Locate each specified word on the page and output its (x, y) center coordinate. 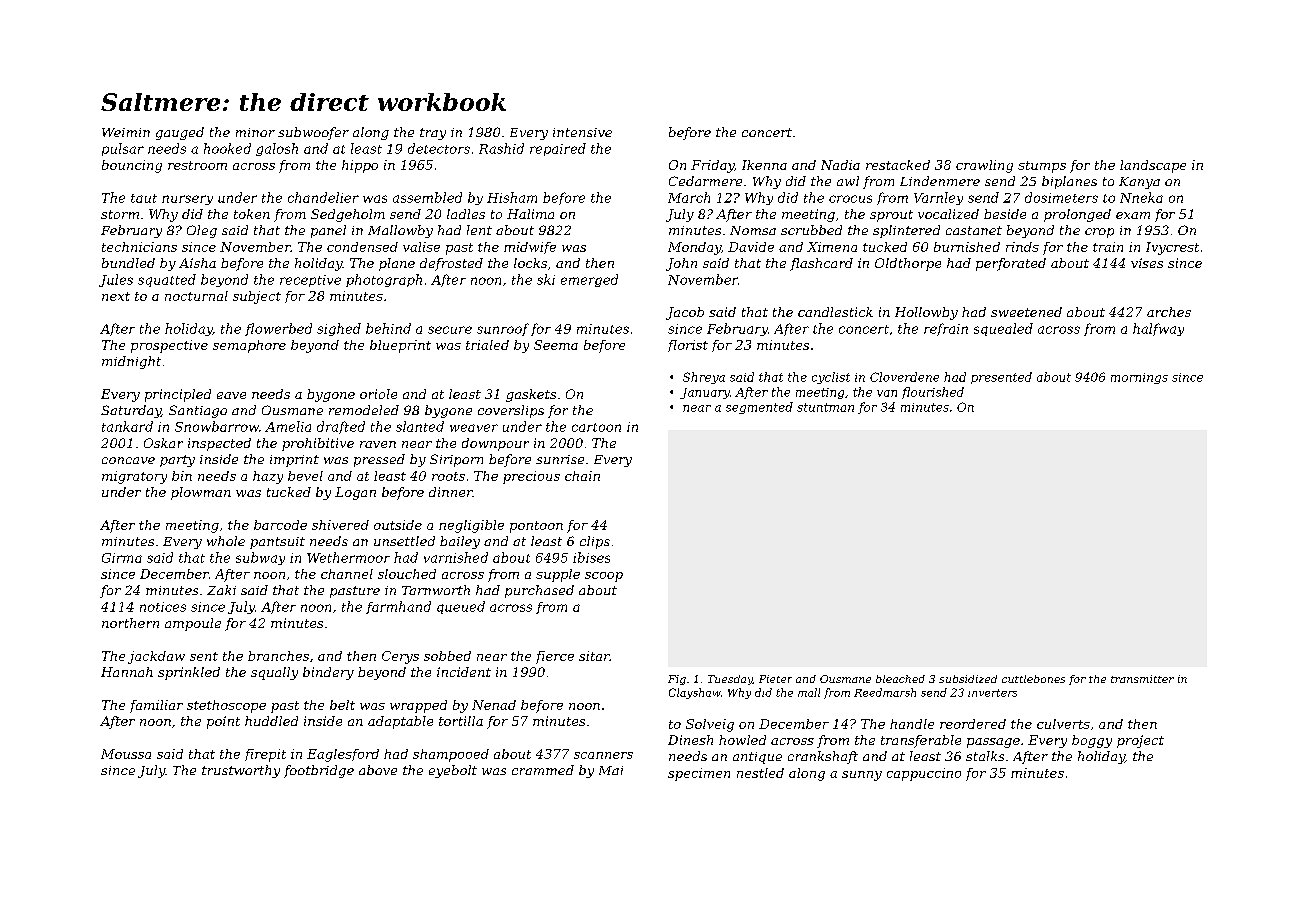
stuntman (825, 407)
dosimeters (1061, 197)
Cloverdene (904, 377)
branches (278, 656)
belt (342, 705)
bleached (900, 679)
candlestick (835, 312)
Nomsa (753, 230)
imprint (294, 461)
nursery (187, 200)
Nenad (494, 705)
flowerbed (278, 329)
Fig (677, 680)
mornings (1139, 378)
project (1140, 741)
